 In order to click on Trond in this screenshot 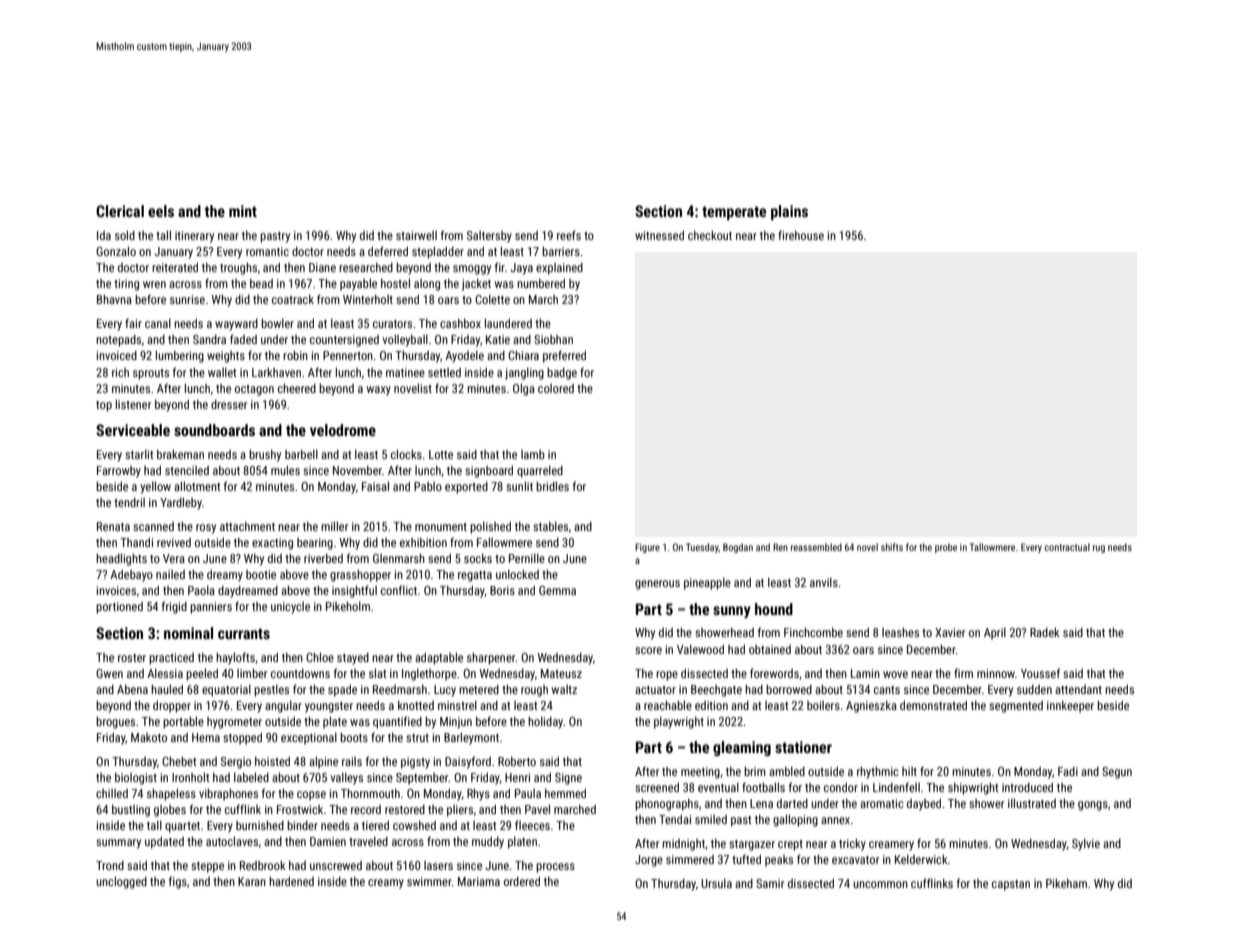, I will do `click(110, 865)`.
